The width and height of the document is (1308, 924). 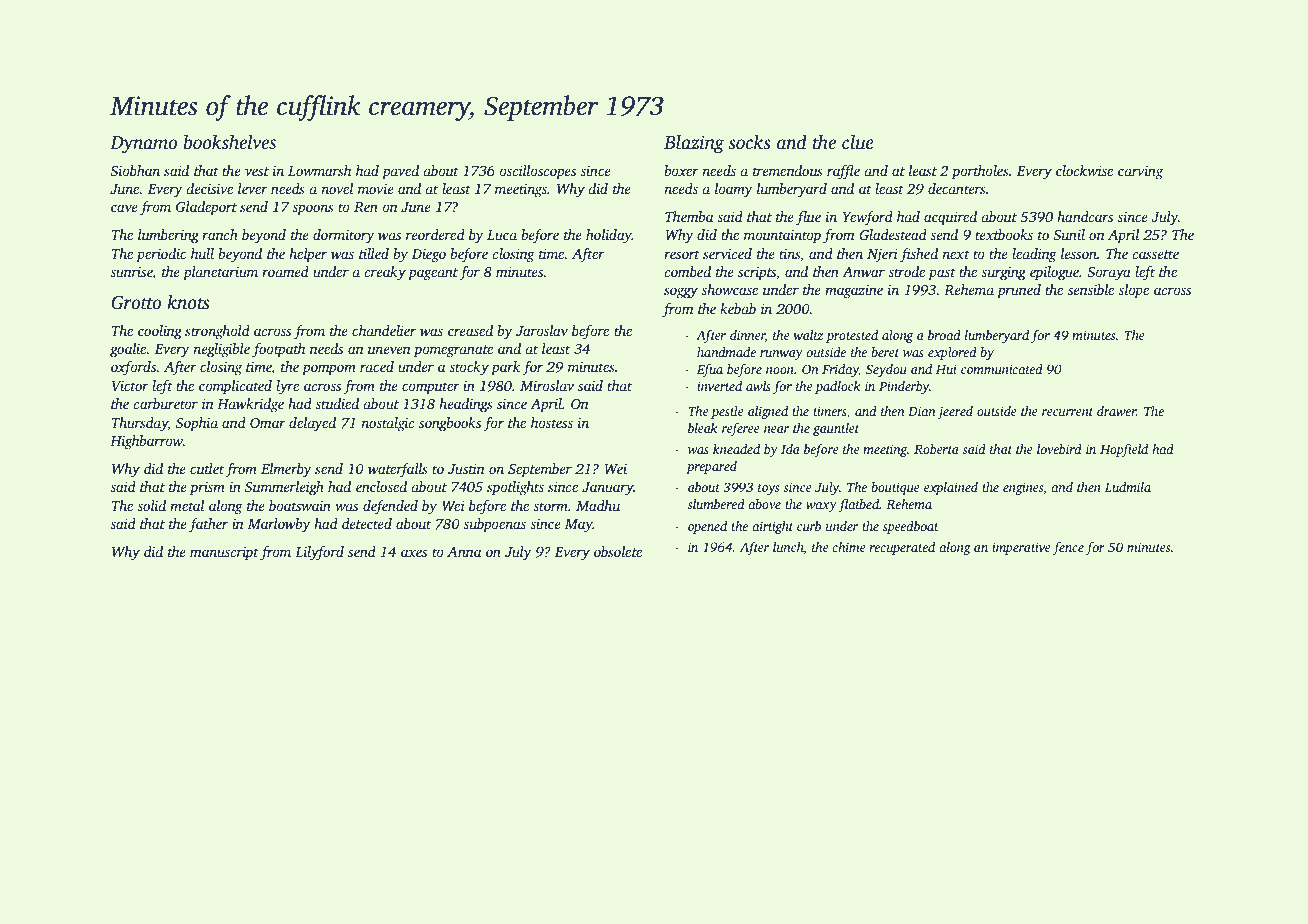 I want to click on stronghold, so click(x=217, y=332).
